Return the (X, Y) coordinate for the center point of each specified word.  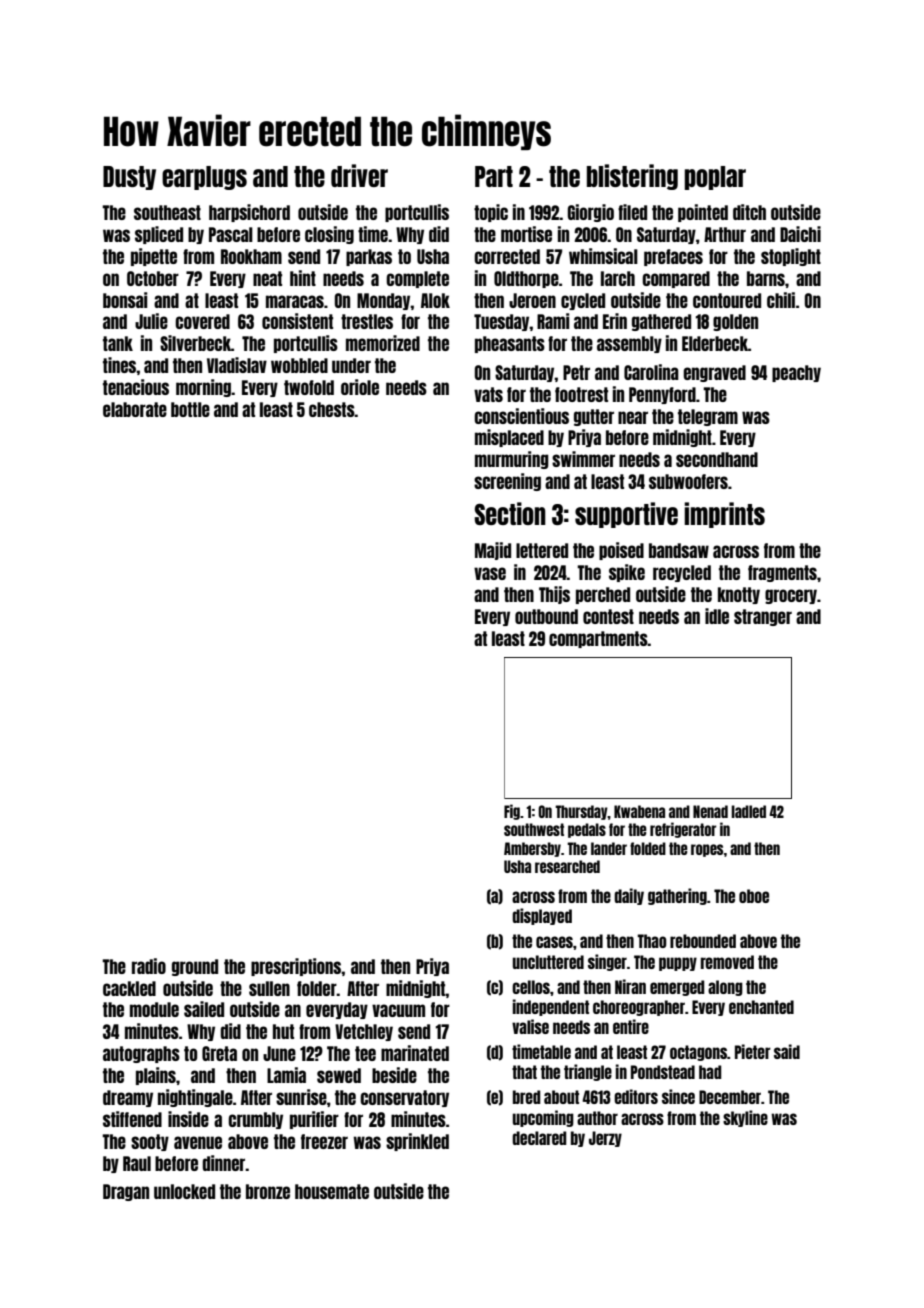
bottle (190, 409)
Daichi (800, 234)
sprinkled (417, 1142)
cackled (129, 988)
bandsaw (679, 550)
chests (332, 409)
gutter (594, 417)
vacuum (398, 1010)
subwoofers (688, 481)
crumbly (255, 1120)
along (725, 988)
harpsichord (249, 213)
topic (491, 213)
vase (490, 573)
